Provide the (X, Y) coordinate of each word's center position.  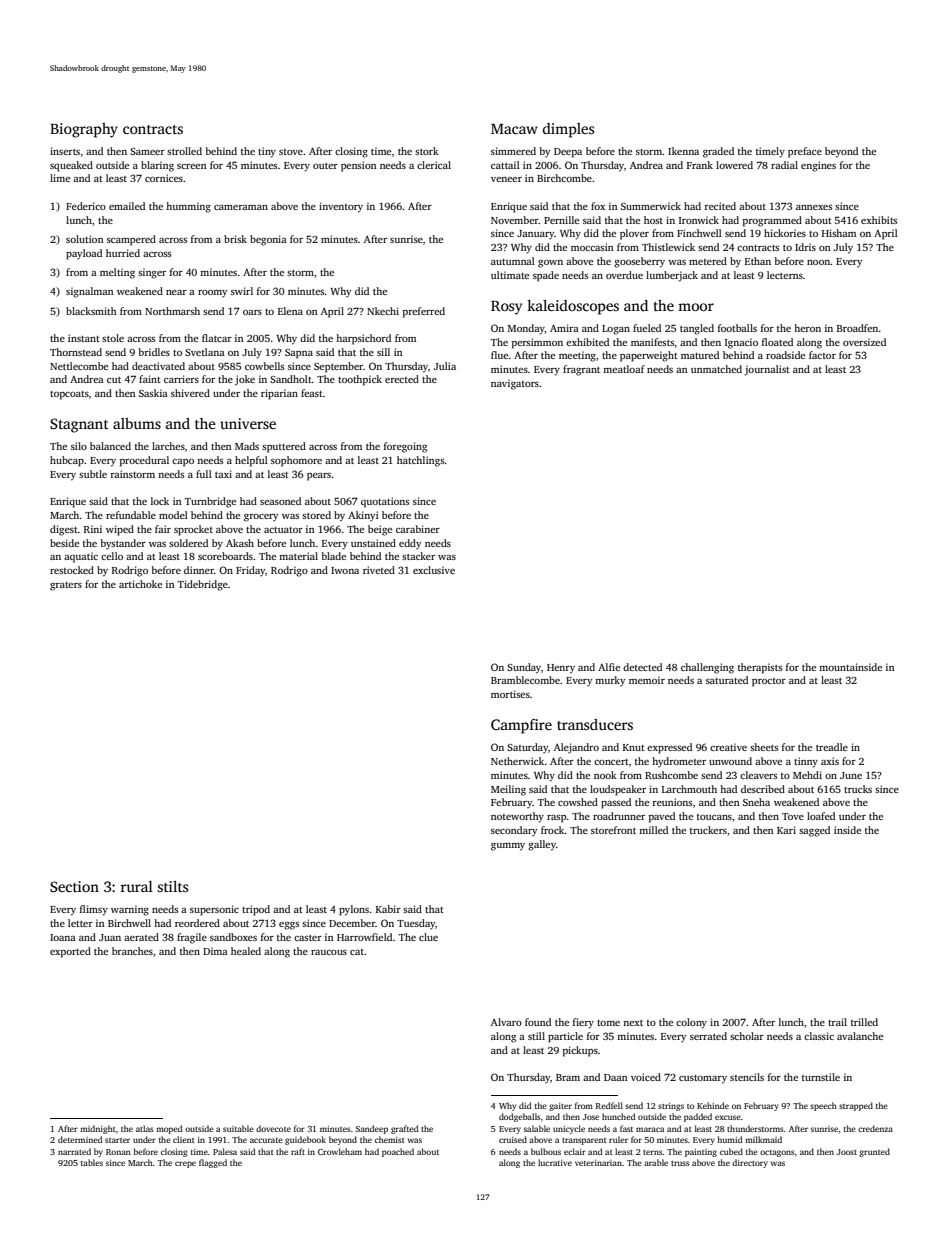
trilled (864, 1022)
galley (542, 845)
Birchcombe (564, 178)
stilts (172, 886)
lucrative (555, 1162)
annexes (814, 207)
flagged (213, 1163)
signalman (90, 292)
